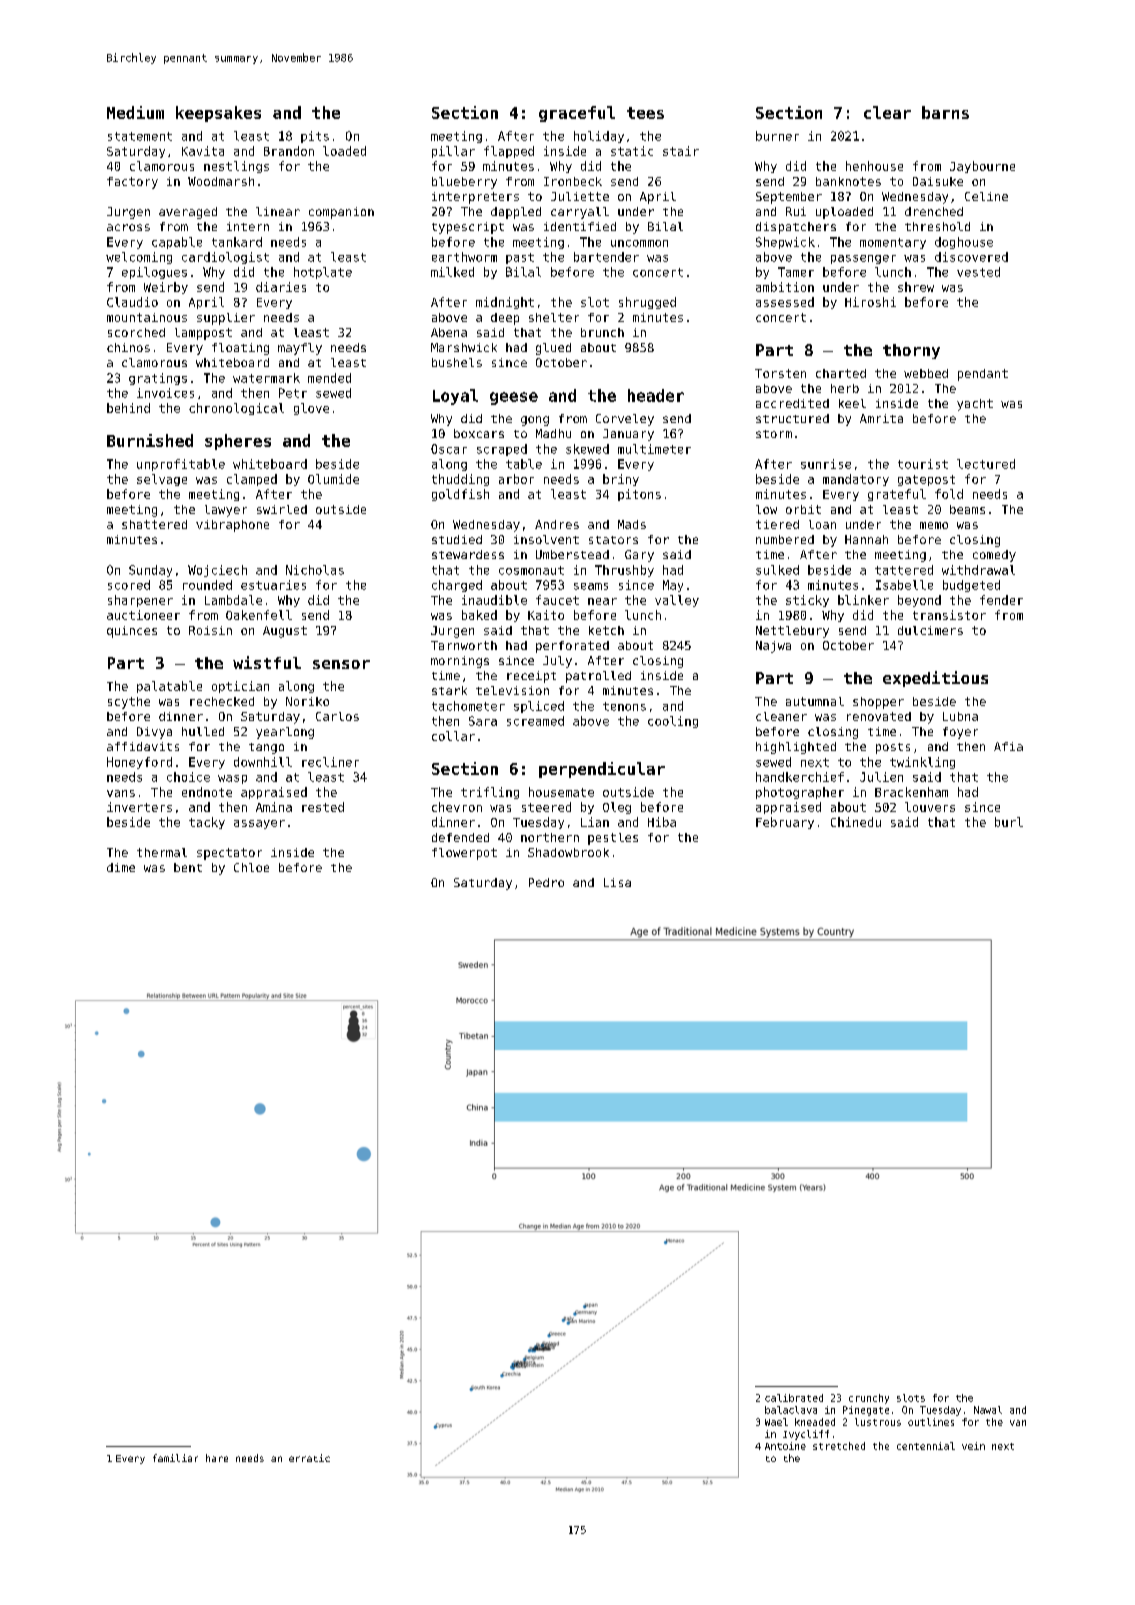  What do you see at coordinates (135, 112) in the screenshot?
I see `Medium` at bounding box center [135, 112].
